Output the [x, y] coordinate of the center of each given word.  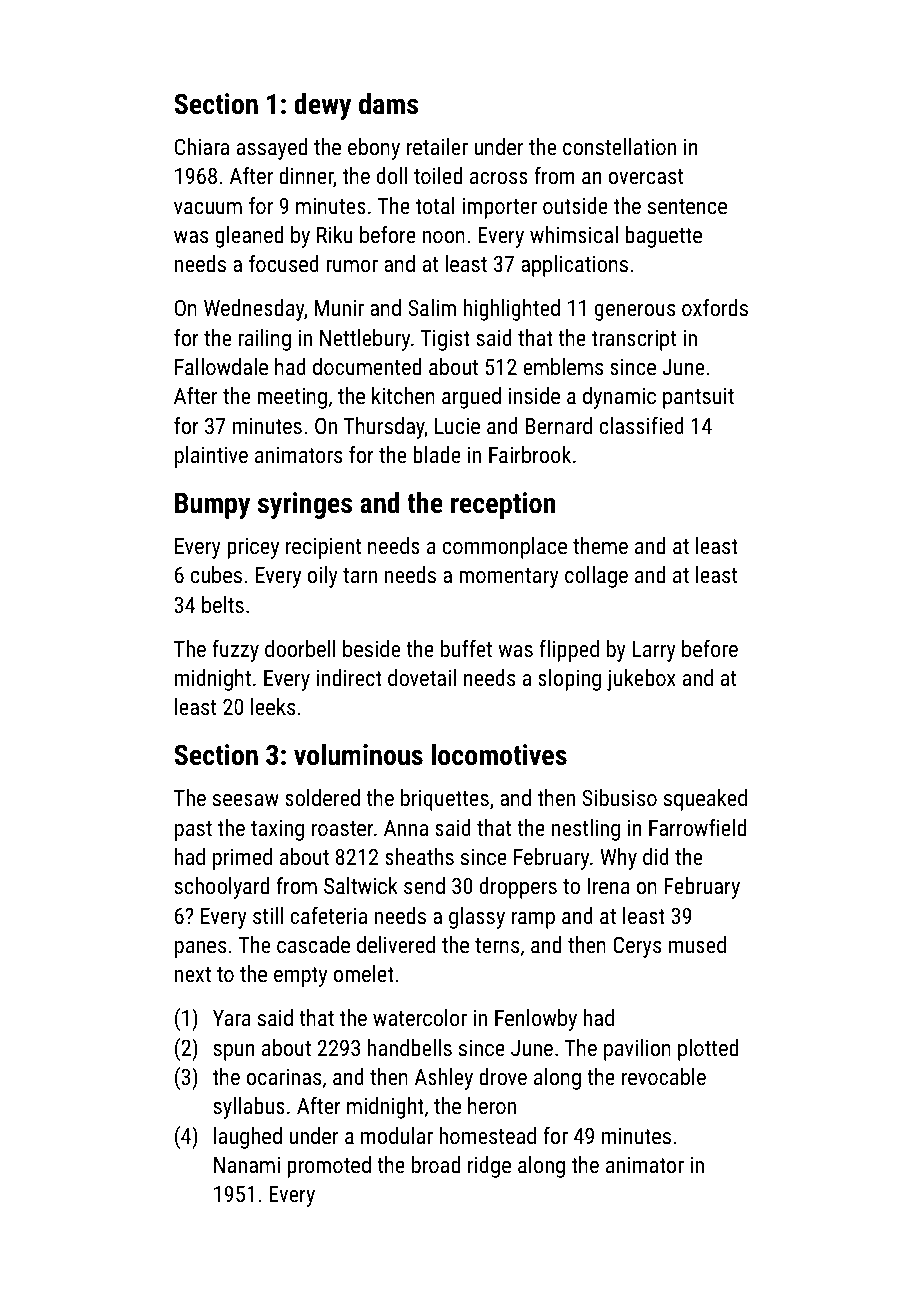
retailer [437, 146]
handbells [410, 1047]
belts [223, 604]
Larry [654, 651]
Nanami [247, 1165]
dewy [322, 106]
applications [574, 266]
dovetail [422, 677]
